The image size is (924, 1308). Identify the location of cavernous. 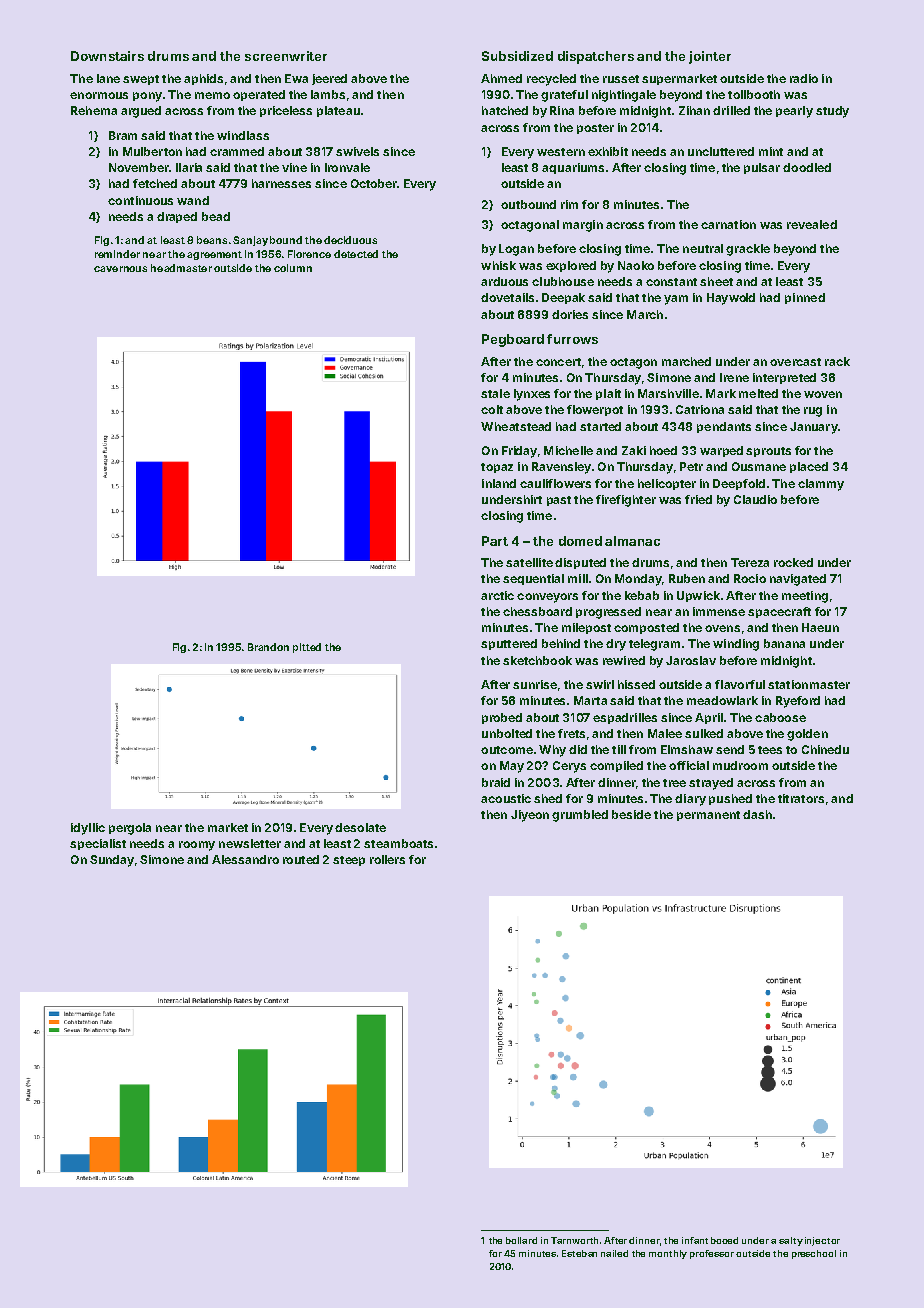
(120, 269).
